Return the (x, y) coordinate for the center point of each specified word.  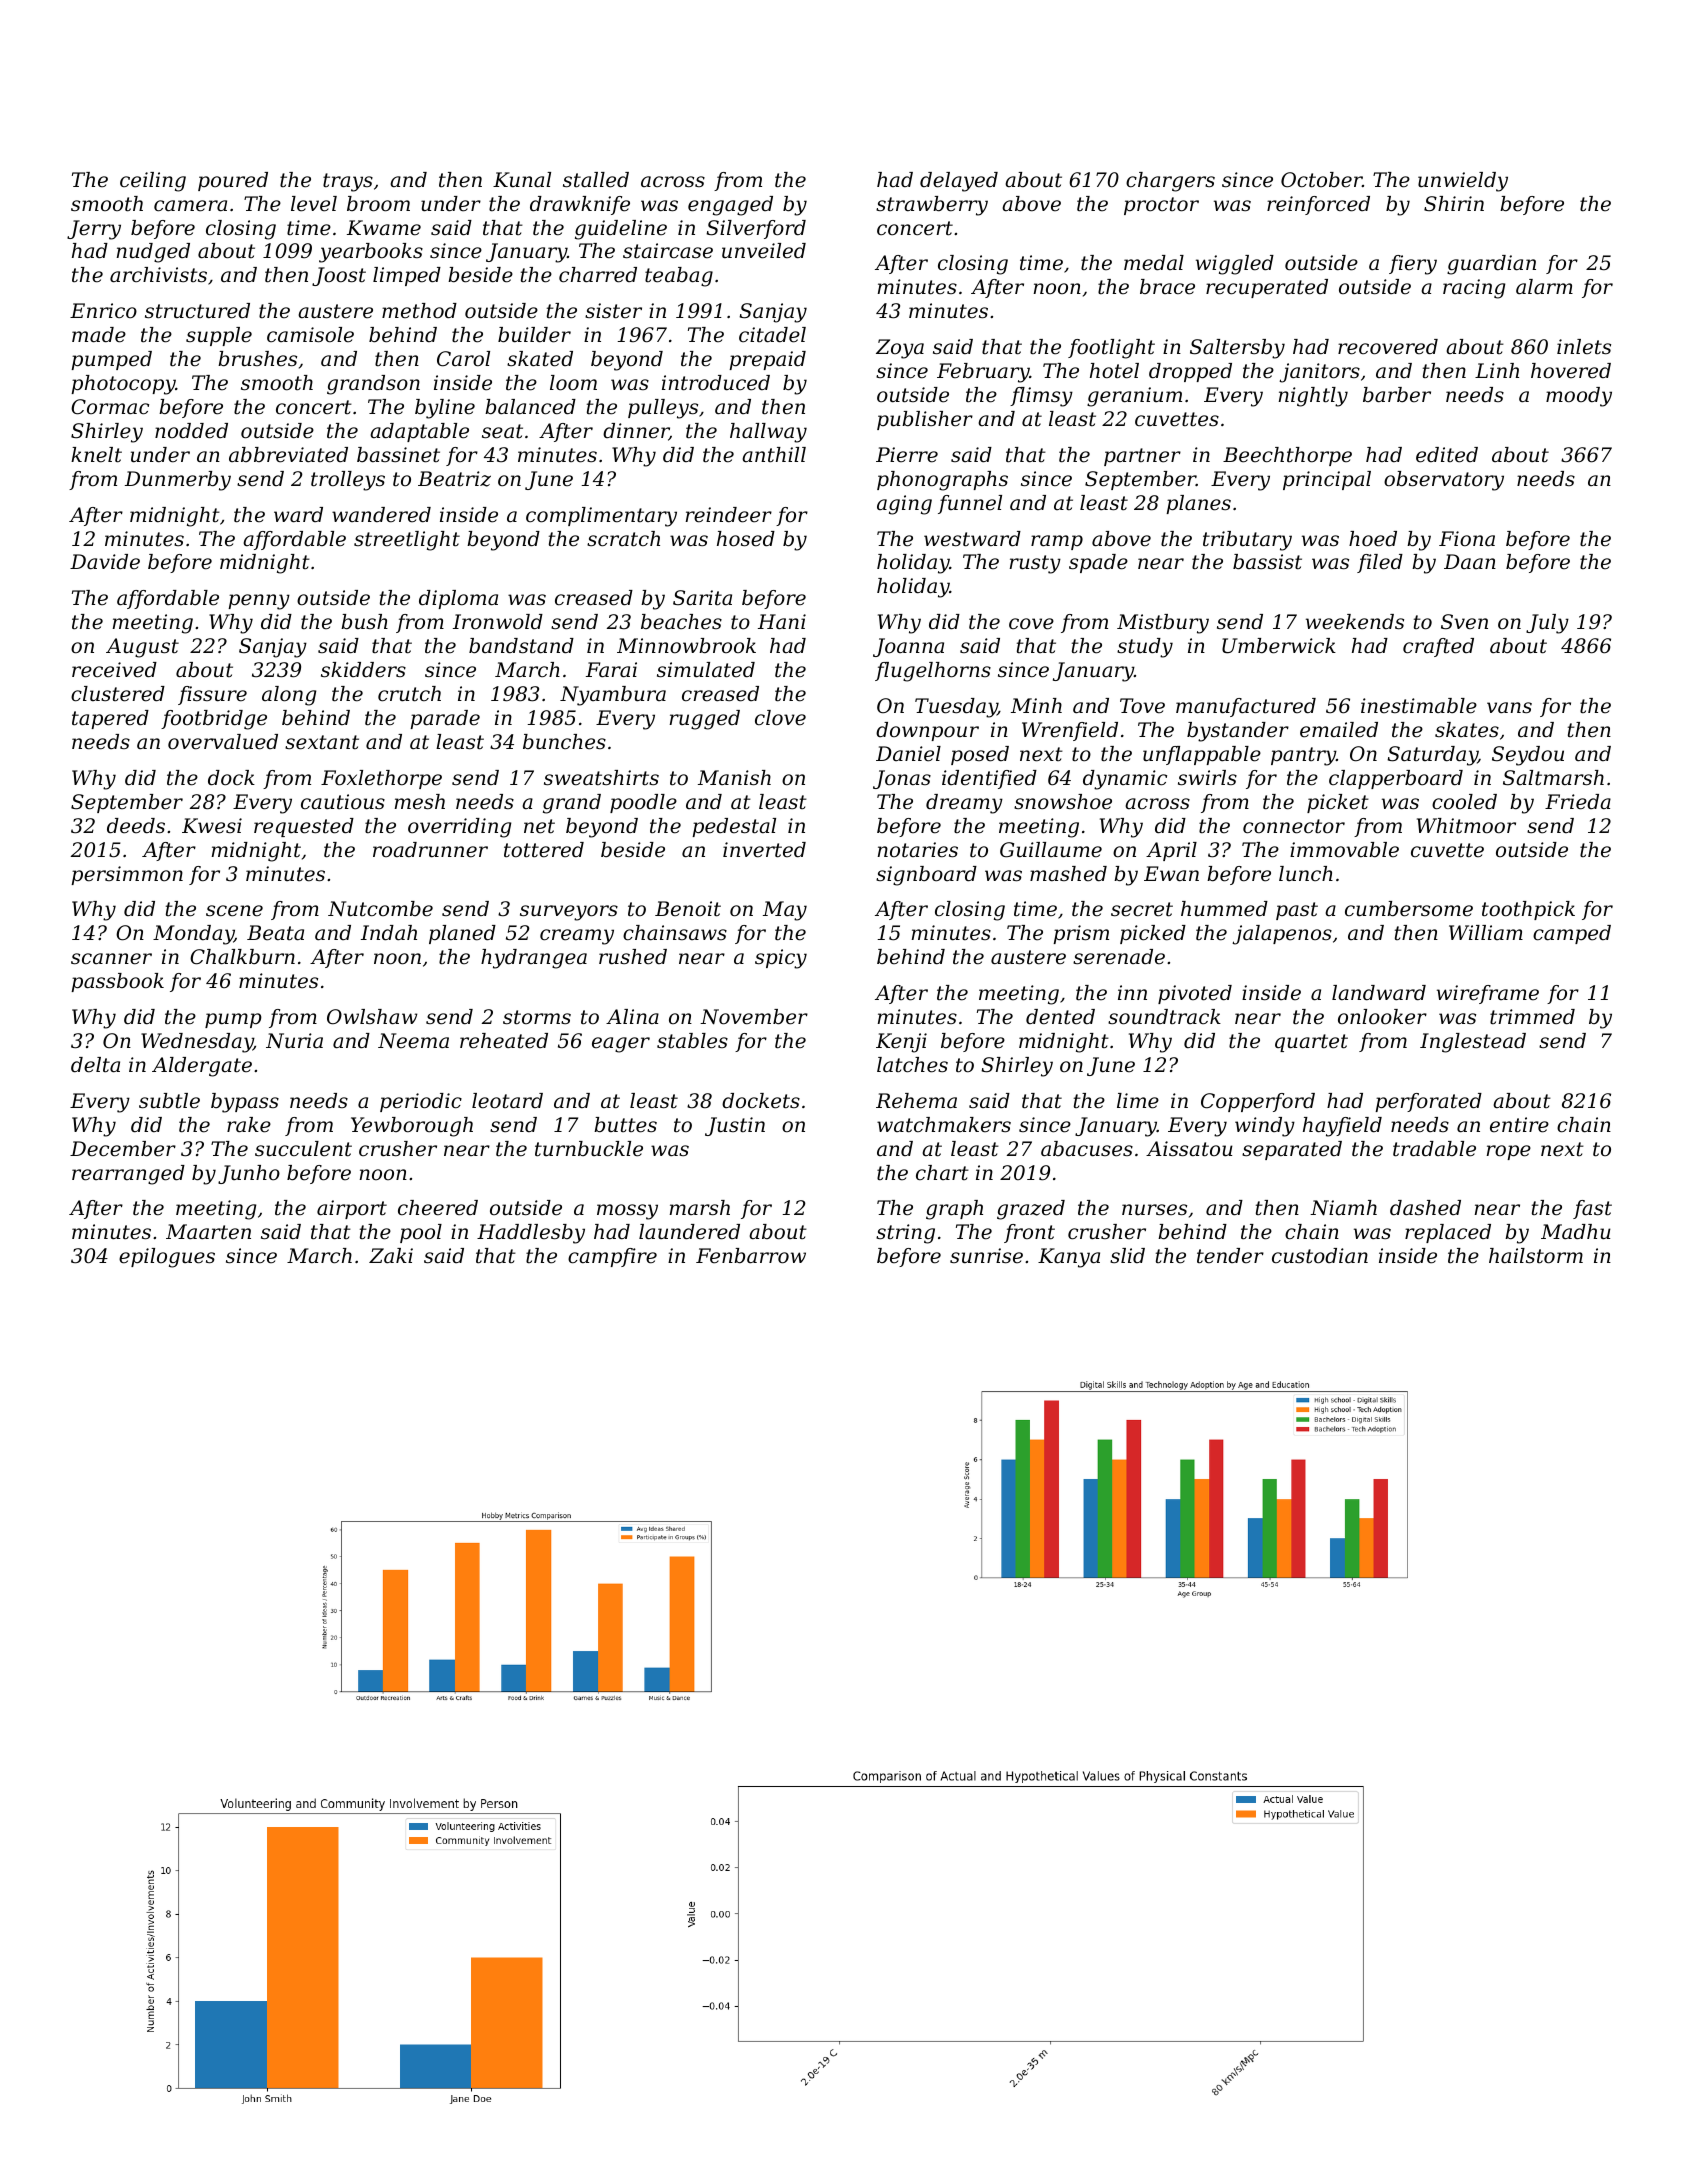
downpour (927, 731)
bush (364, 622)
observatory (1444, 481)
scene (234, 911)
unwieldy (1463, 182)
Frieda (1578, 802)
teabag (679, 277)
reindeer (729, 515)
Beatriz (454, 479)
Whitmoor (1466, 826)
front (1029, 1233)
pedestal (734, 827)
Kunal (522, 180)
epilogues (167, 1258)
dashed (1425, 1208)
